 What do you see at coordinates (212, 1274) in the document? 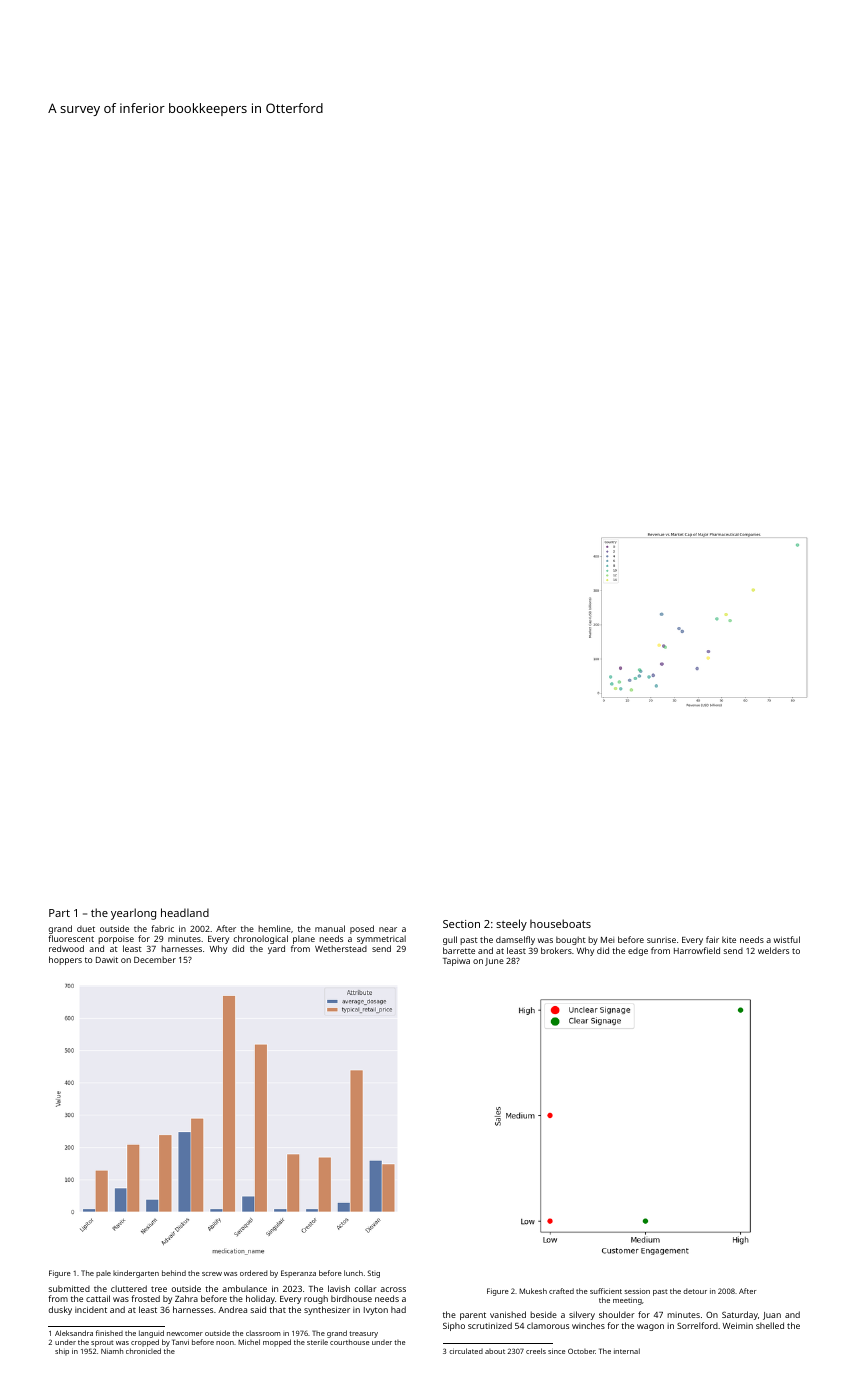
I see `screw` at bounding box center [212, 1274].
